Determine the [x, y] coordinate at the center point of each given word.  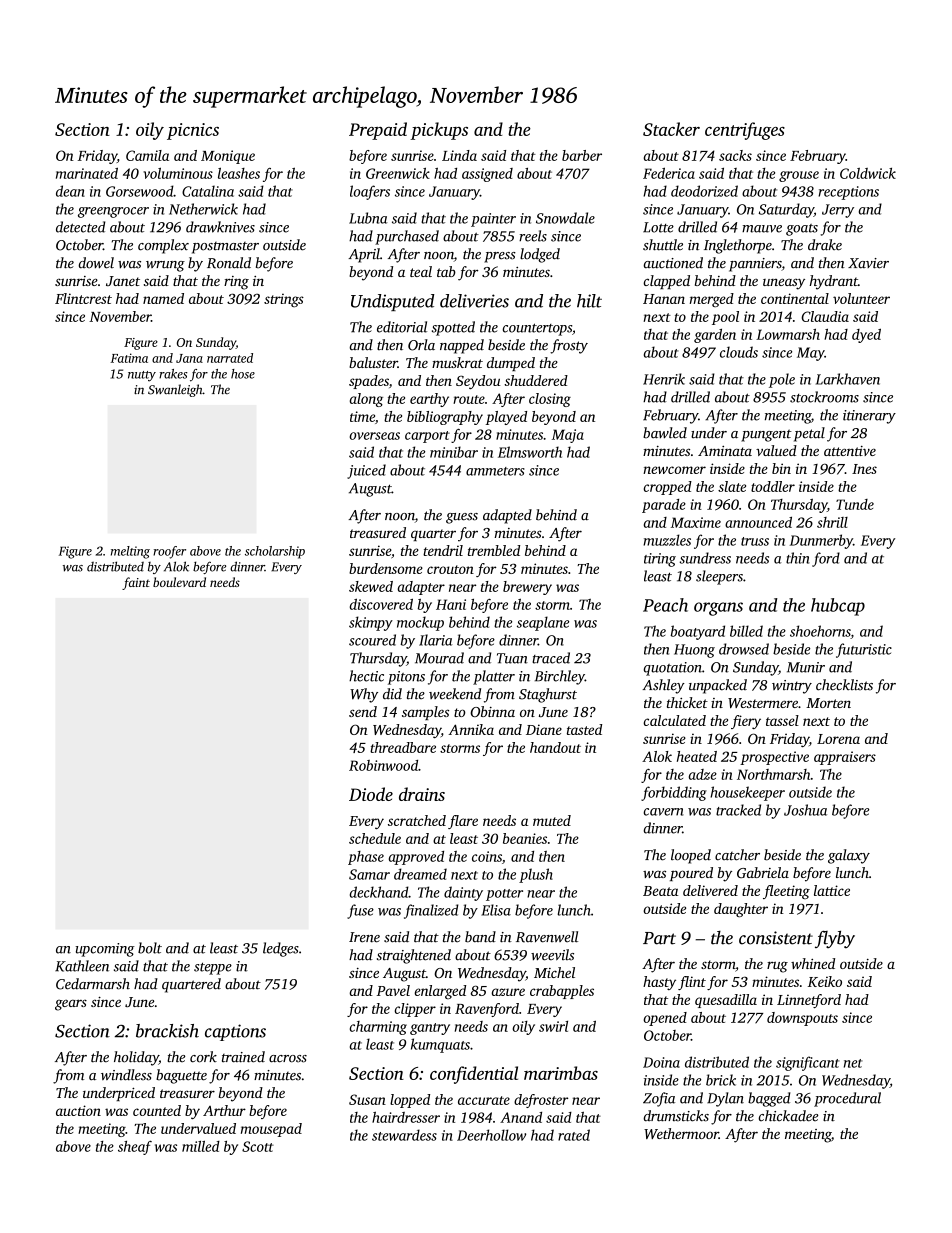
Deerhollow [491, 1135]
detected [80, 227]
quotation [673, 669]
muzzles [667, 540]
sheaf [135, 1148]
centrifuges [745, 131]
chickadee [788, 1116]
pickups [439, 131]
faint [136, 583]
